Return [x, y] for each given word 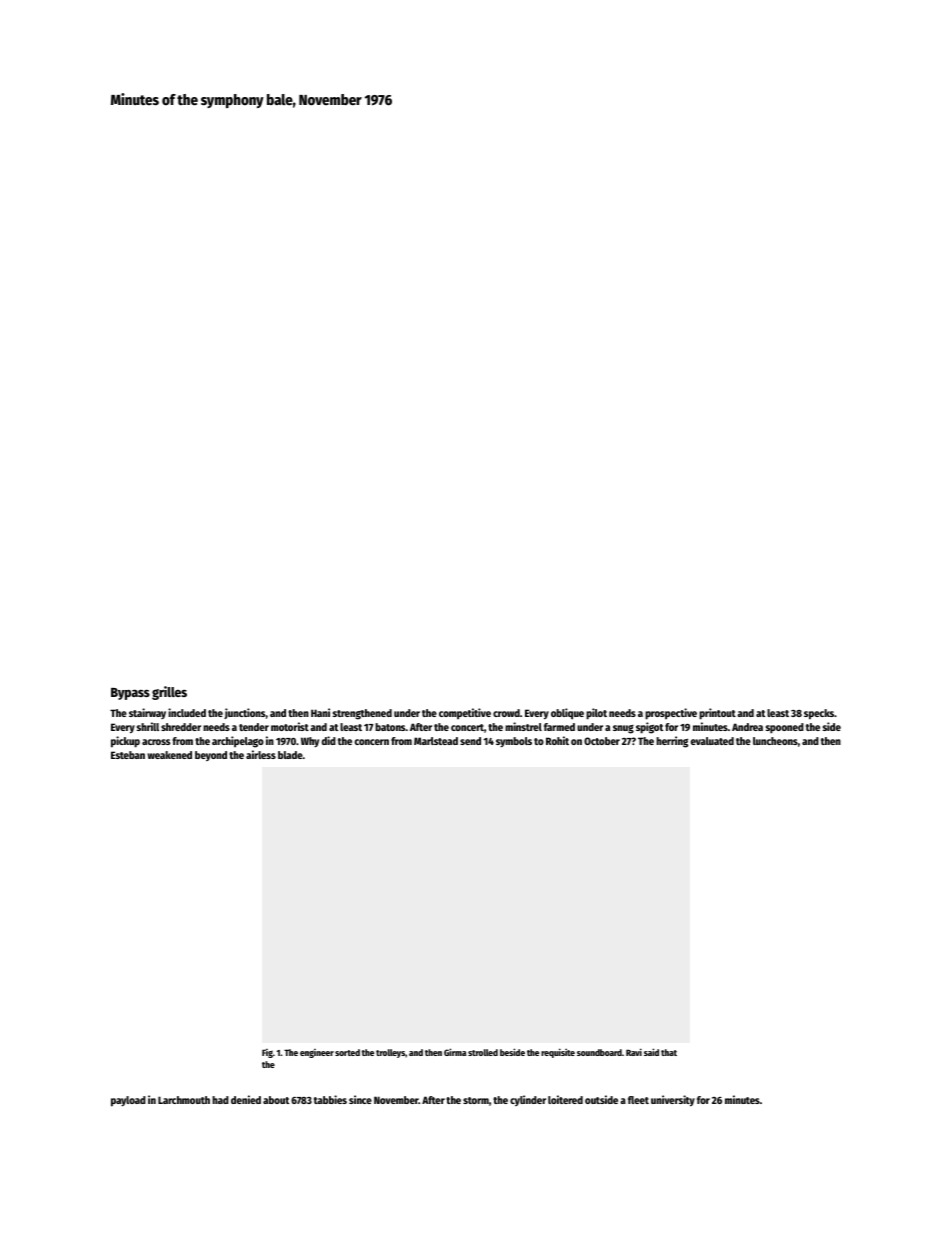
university [673, 1101]
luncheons [775, 741]
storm [476, 1100]
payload [128, 1101]
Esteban [128, 755]
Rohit [557, 740]
